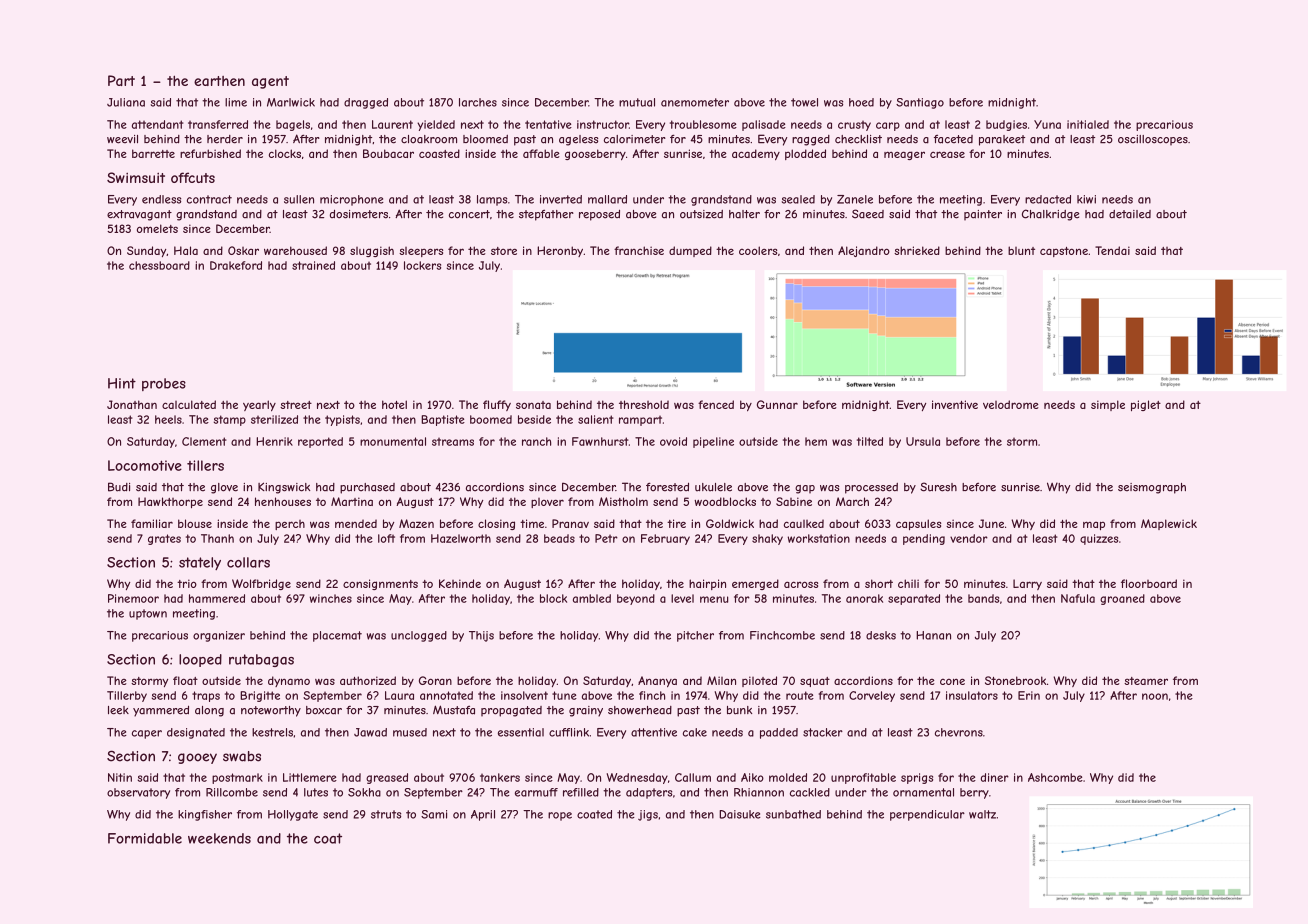  Describe the element at coordinates (904, 155) in the screenshot. I see `meager` at that location.
